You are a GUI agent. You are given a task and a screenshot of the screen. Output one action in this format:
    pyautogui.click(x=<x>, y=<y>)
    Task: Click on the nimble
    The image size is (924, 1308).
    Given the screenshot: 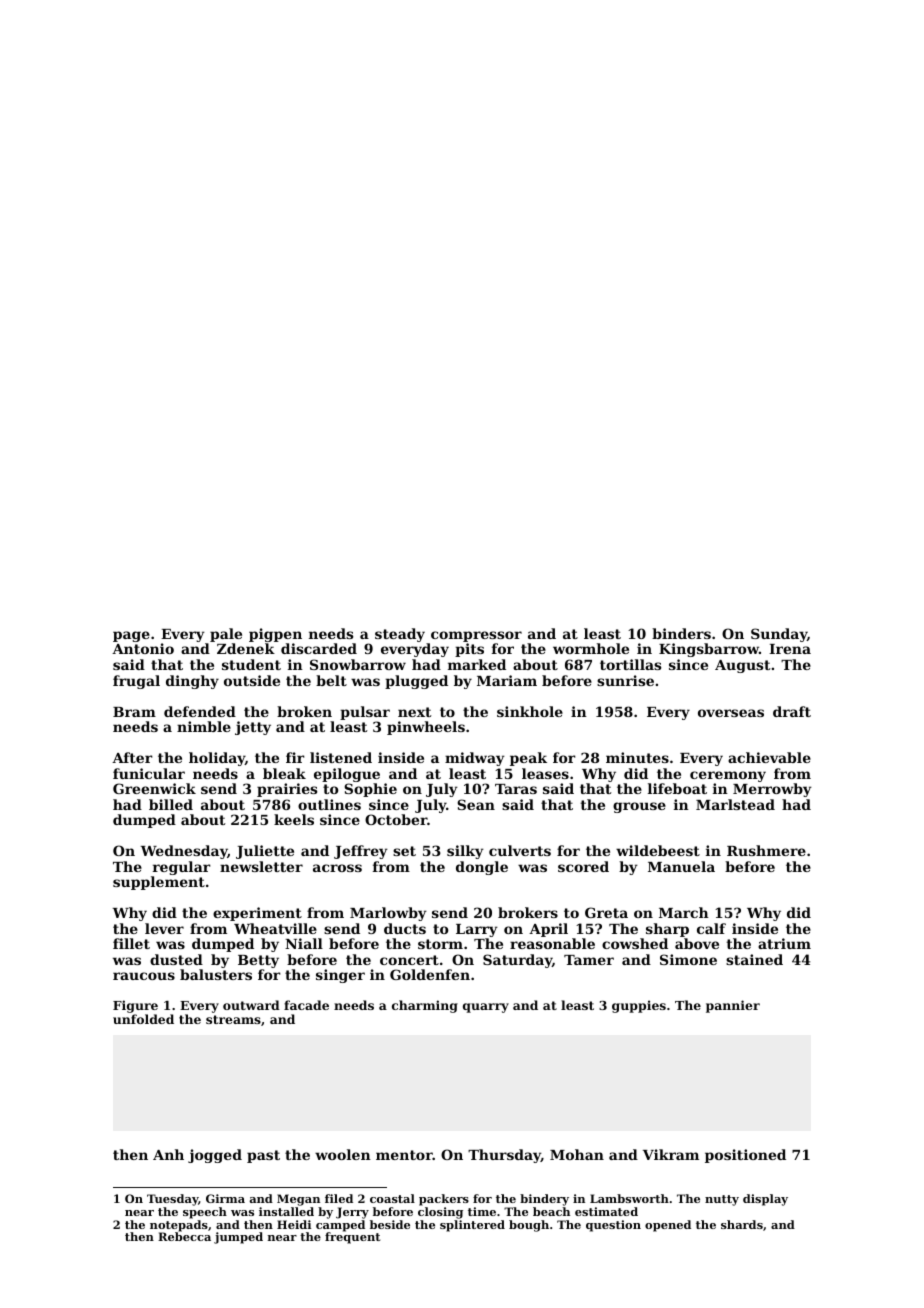 What is the action you would take?
    pyautogui.click(x=204, y=726)
